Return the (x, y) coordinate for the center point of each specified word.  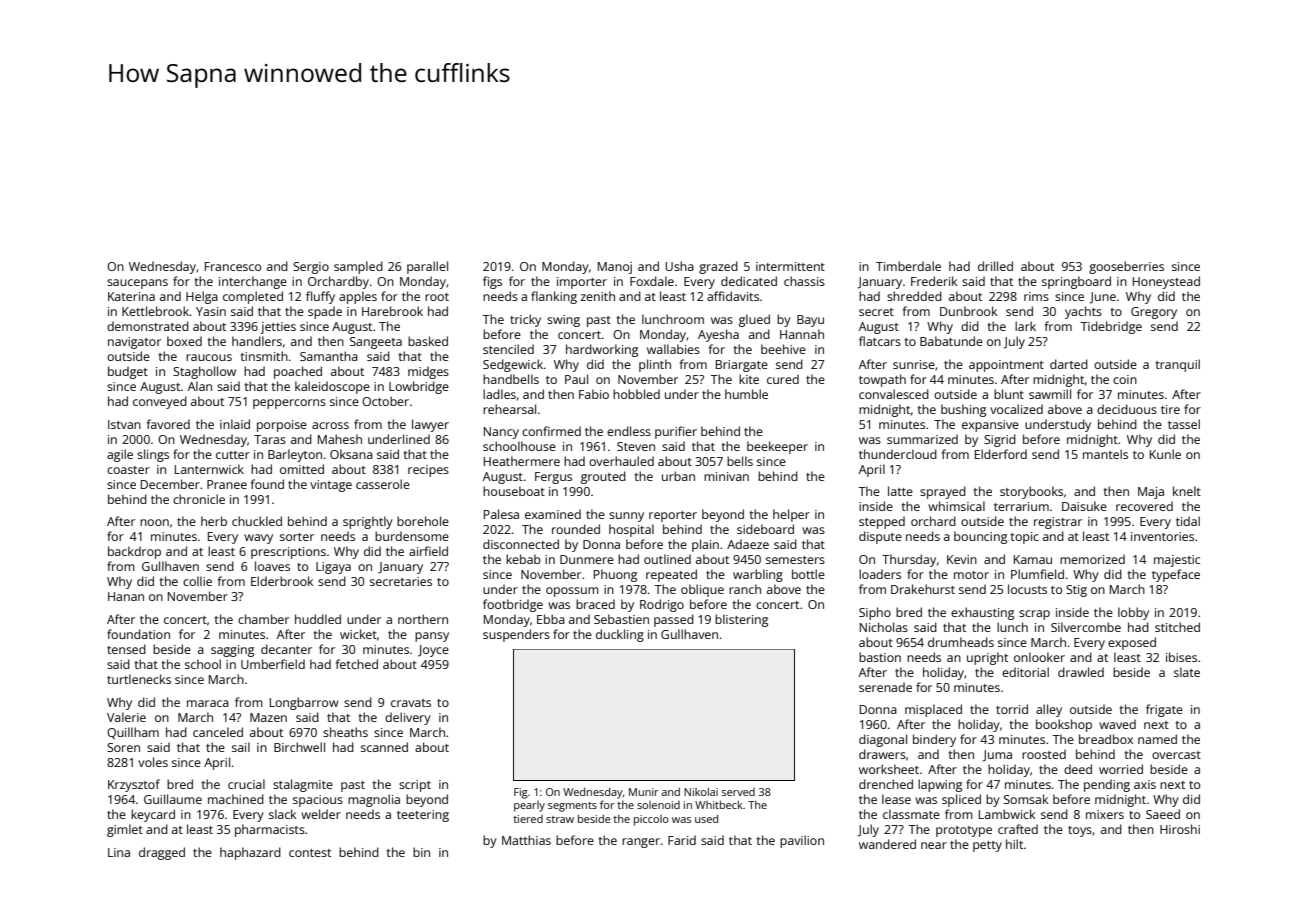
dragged (162, 853)
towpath (882, 380)
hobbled (636, 394)
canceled (218, 732)
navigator (134, 343)
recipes (428, 471)
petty (987, 846)
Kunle (1165, 454)
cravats (411, 703)
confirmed (551, 431)
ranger (641, 843)
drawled (1081, 672)
